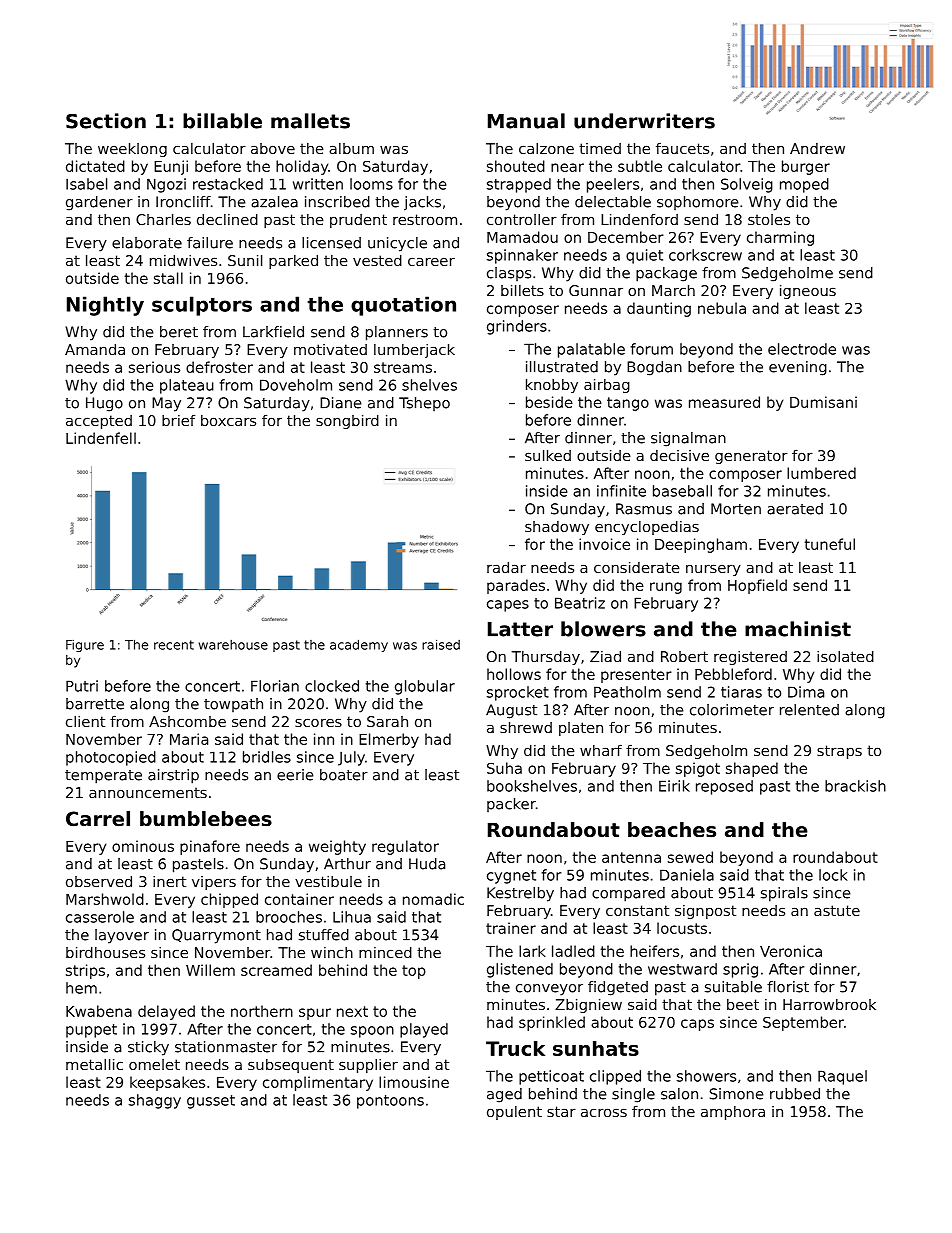  Describe the element at coordinates (155, 1101) in the document. I see `shaggy` at that location.
